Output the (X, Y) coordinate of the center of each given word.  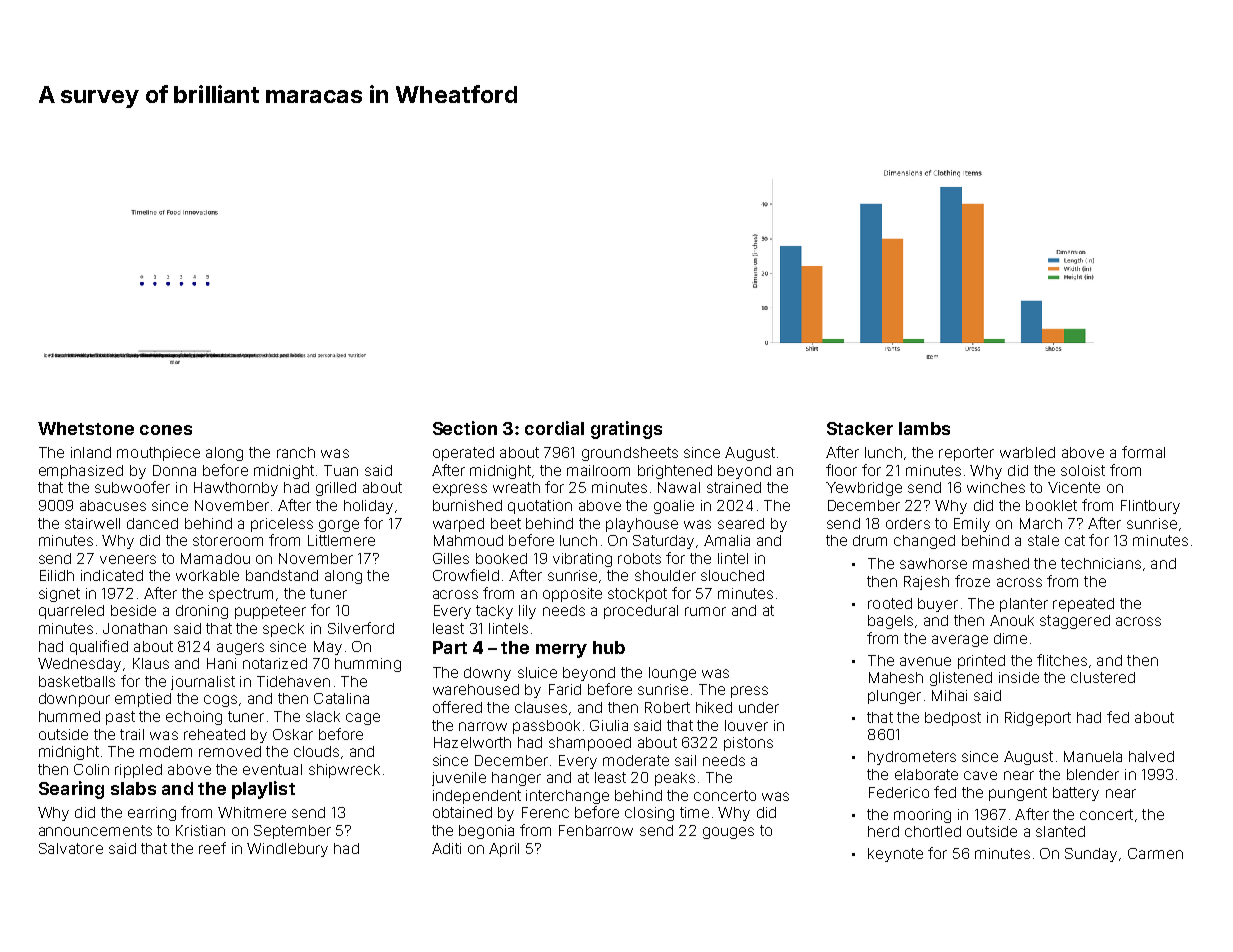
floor (841, 470)
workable (207, 575)
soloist (1083, 470)
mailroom (598, 470)
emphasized (81, 472)
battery (1076, 794)
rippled (138, 771)
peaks (675, 779)
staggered (1075, 622)
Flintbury (1150, 507)
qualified (99, 647)
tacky (494, 612)
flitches (1062, 660)
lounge (672, 674)
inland (91, 452)
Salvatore (71, 848)
